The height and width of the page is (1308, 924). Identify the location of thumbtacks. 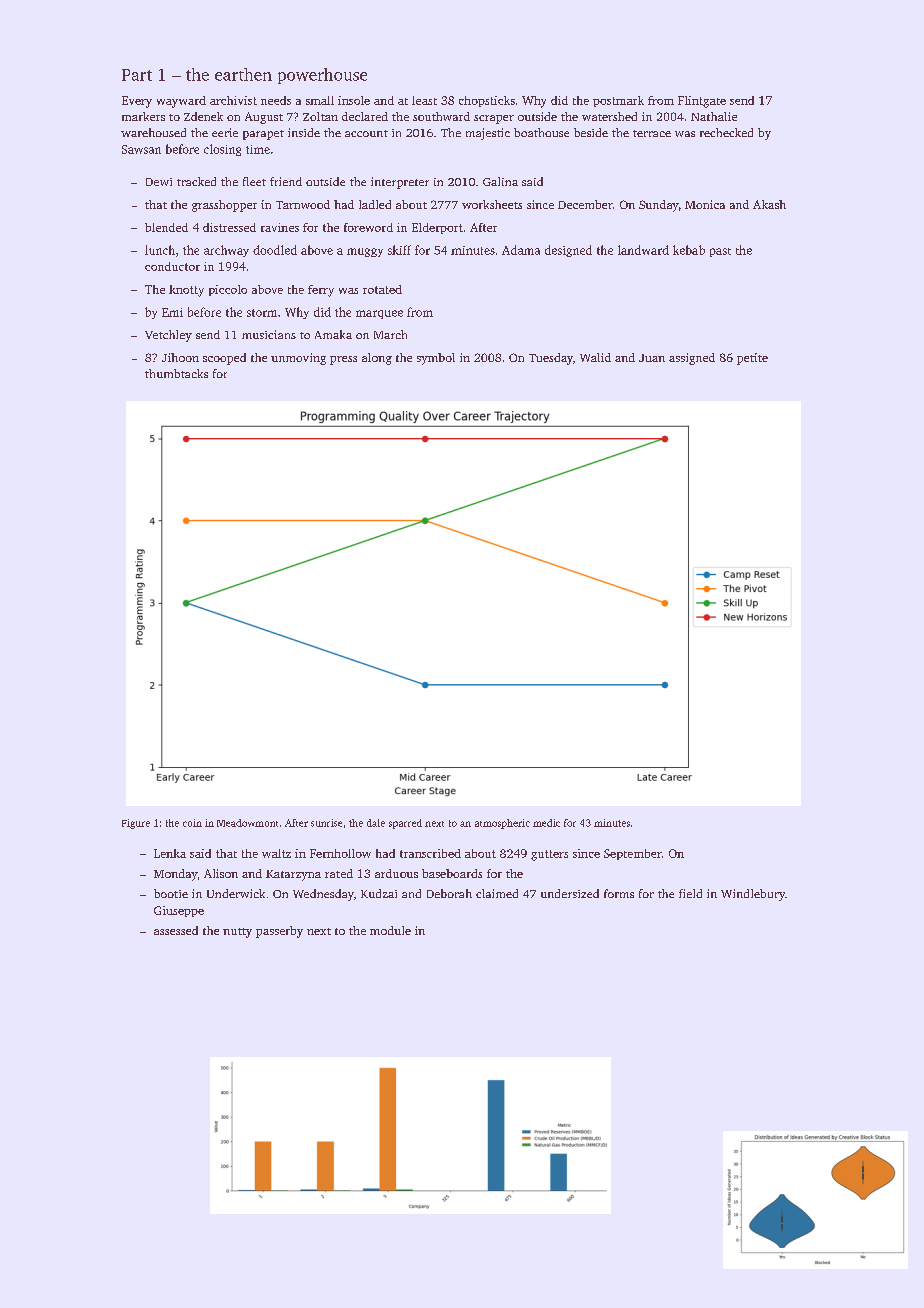
(176, 373).
